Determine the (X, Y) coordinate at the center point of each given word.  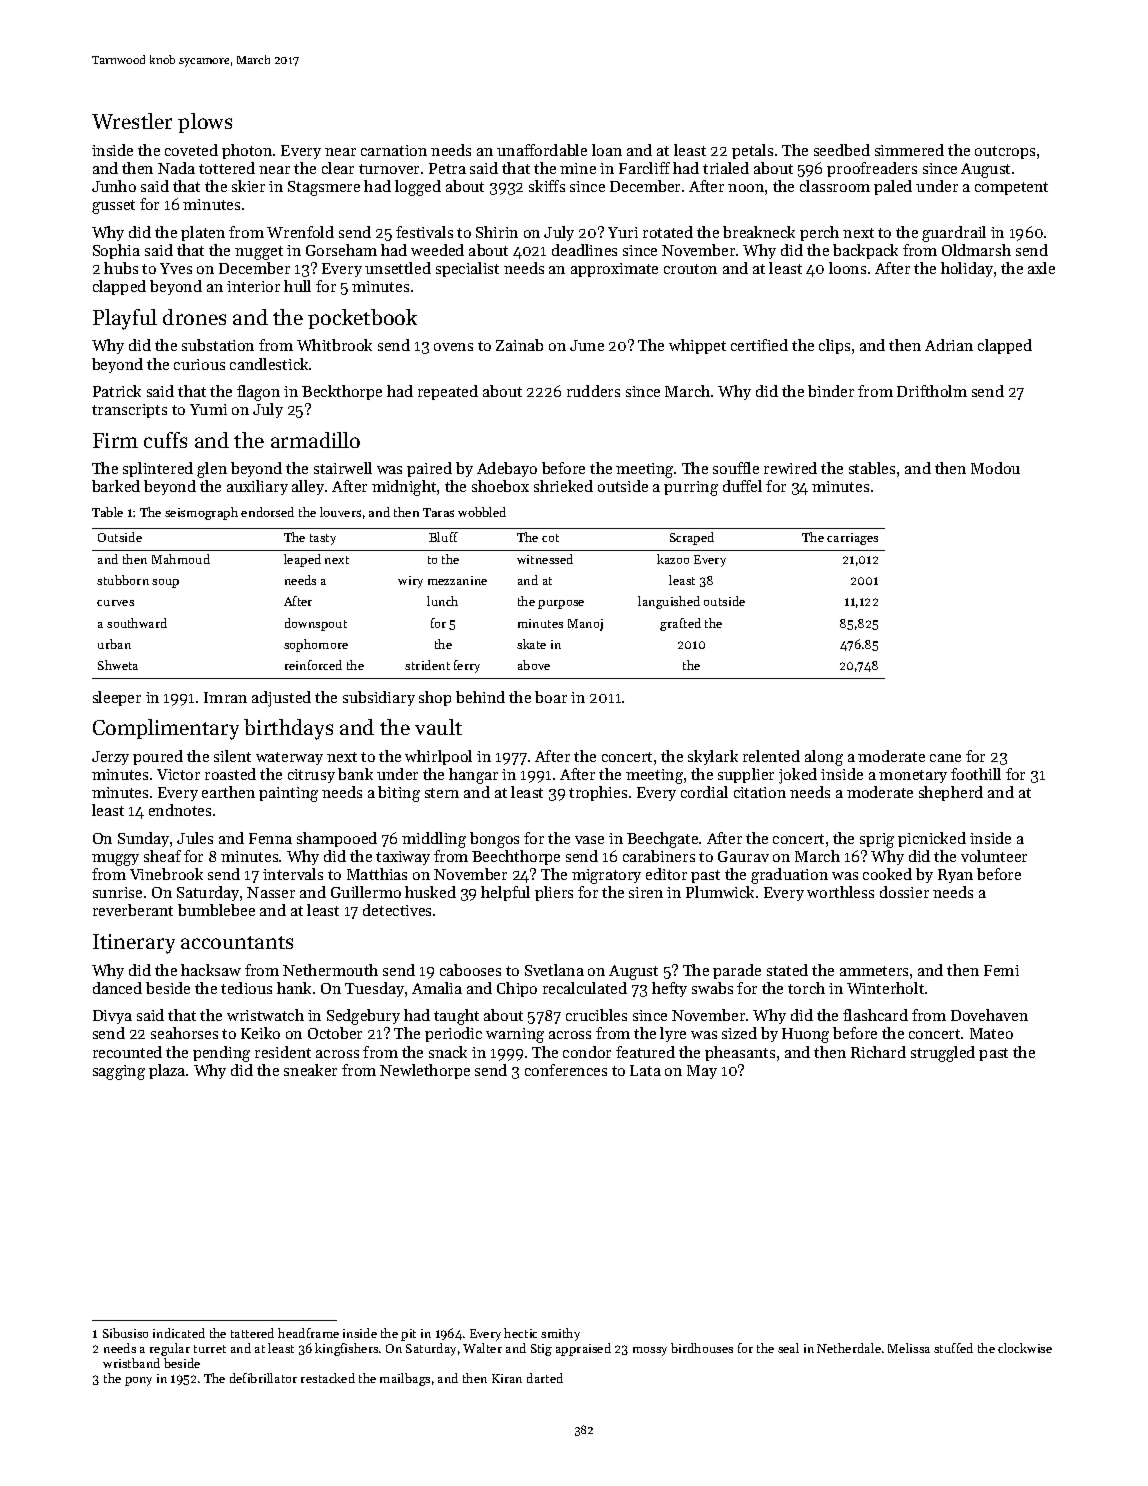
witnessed (545, 559)
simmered (909, 150)
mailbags (405, 1379)
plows (205, 123)
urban (114, 644)
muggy (115, 860)
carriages (852, 539)
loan (607, 150)
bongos (494, 840)
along (824, 758)
